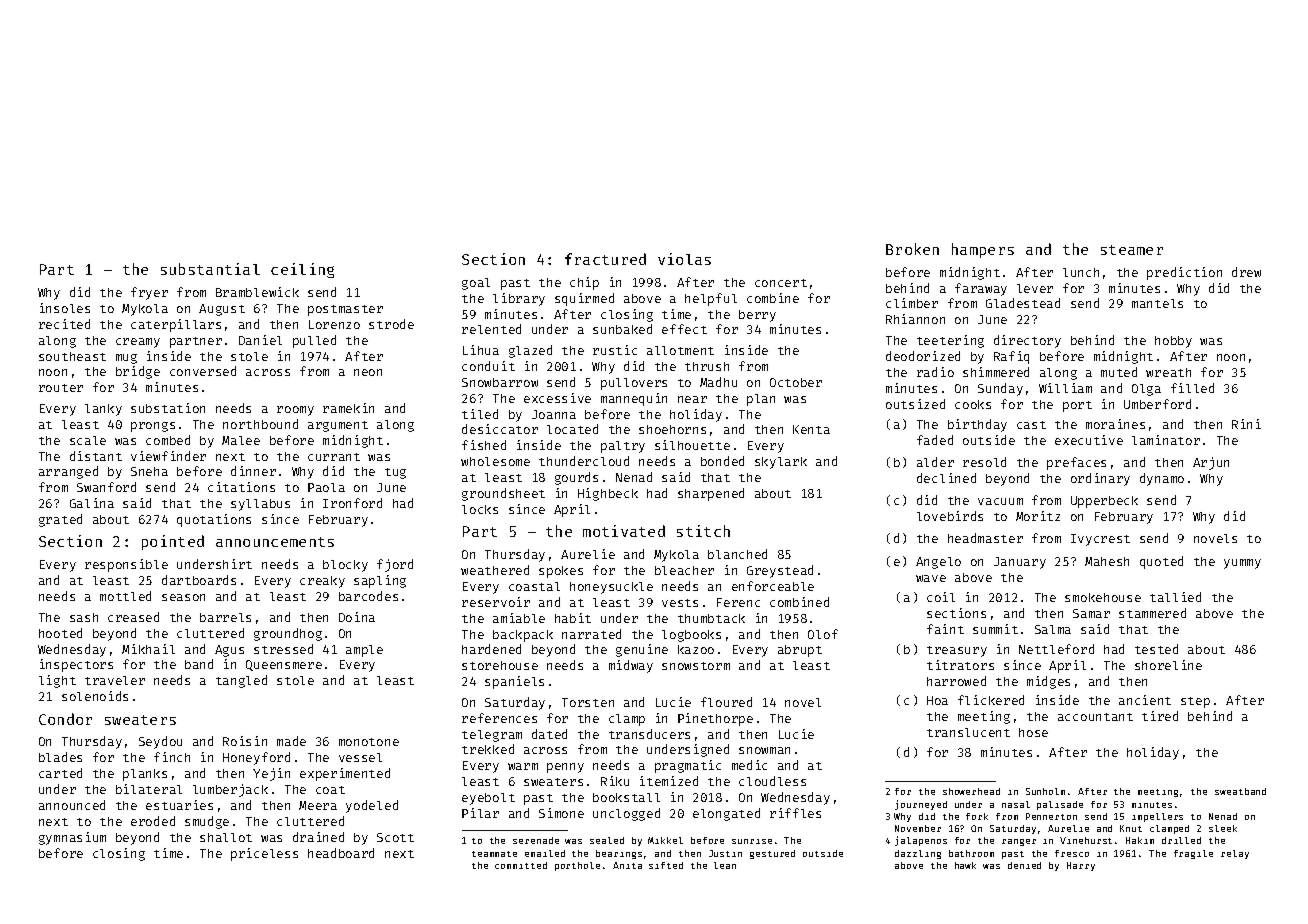  What do you see at coordinates (780, 571) in the image?
I see `Greystead` at bounding box center [780, 571].
